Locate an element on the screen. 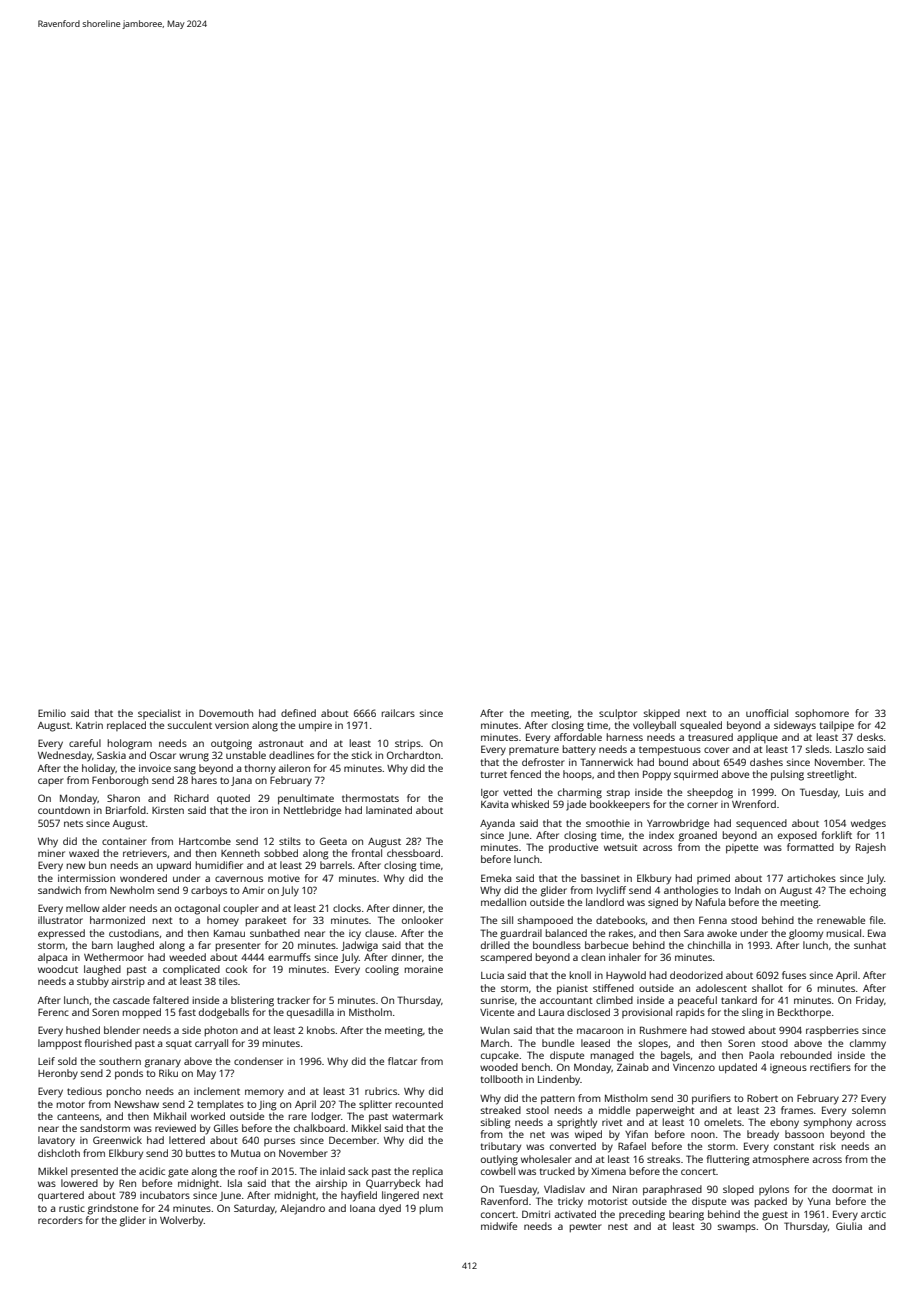 The width and height of the screenshot is (924, 1308). risk is located at coordinates (828, 1146).
